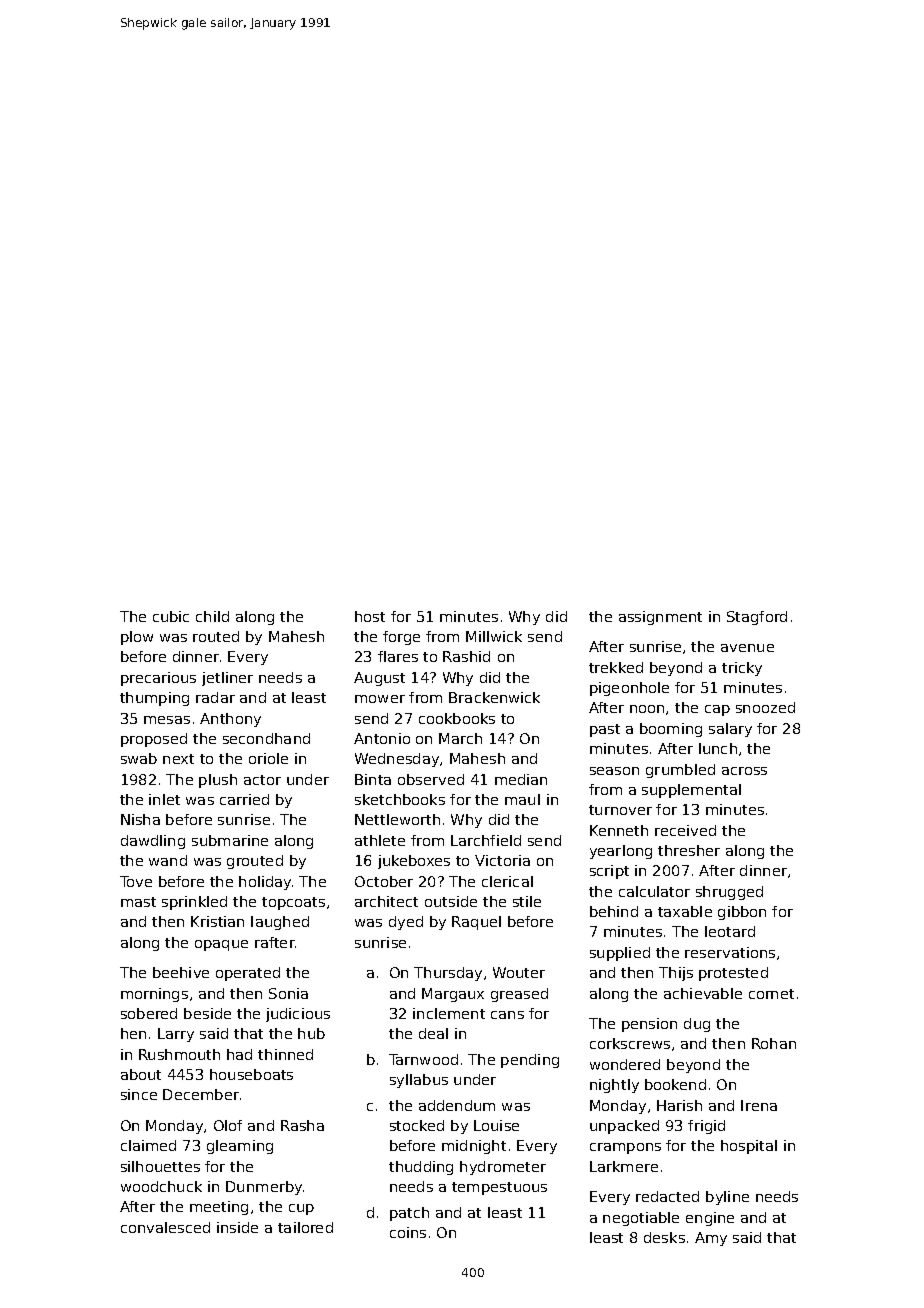 The image size is (924, 1308). Describe the element at coordinates (675, 1084) in the screenshot. I see `bookend` at that location.
